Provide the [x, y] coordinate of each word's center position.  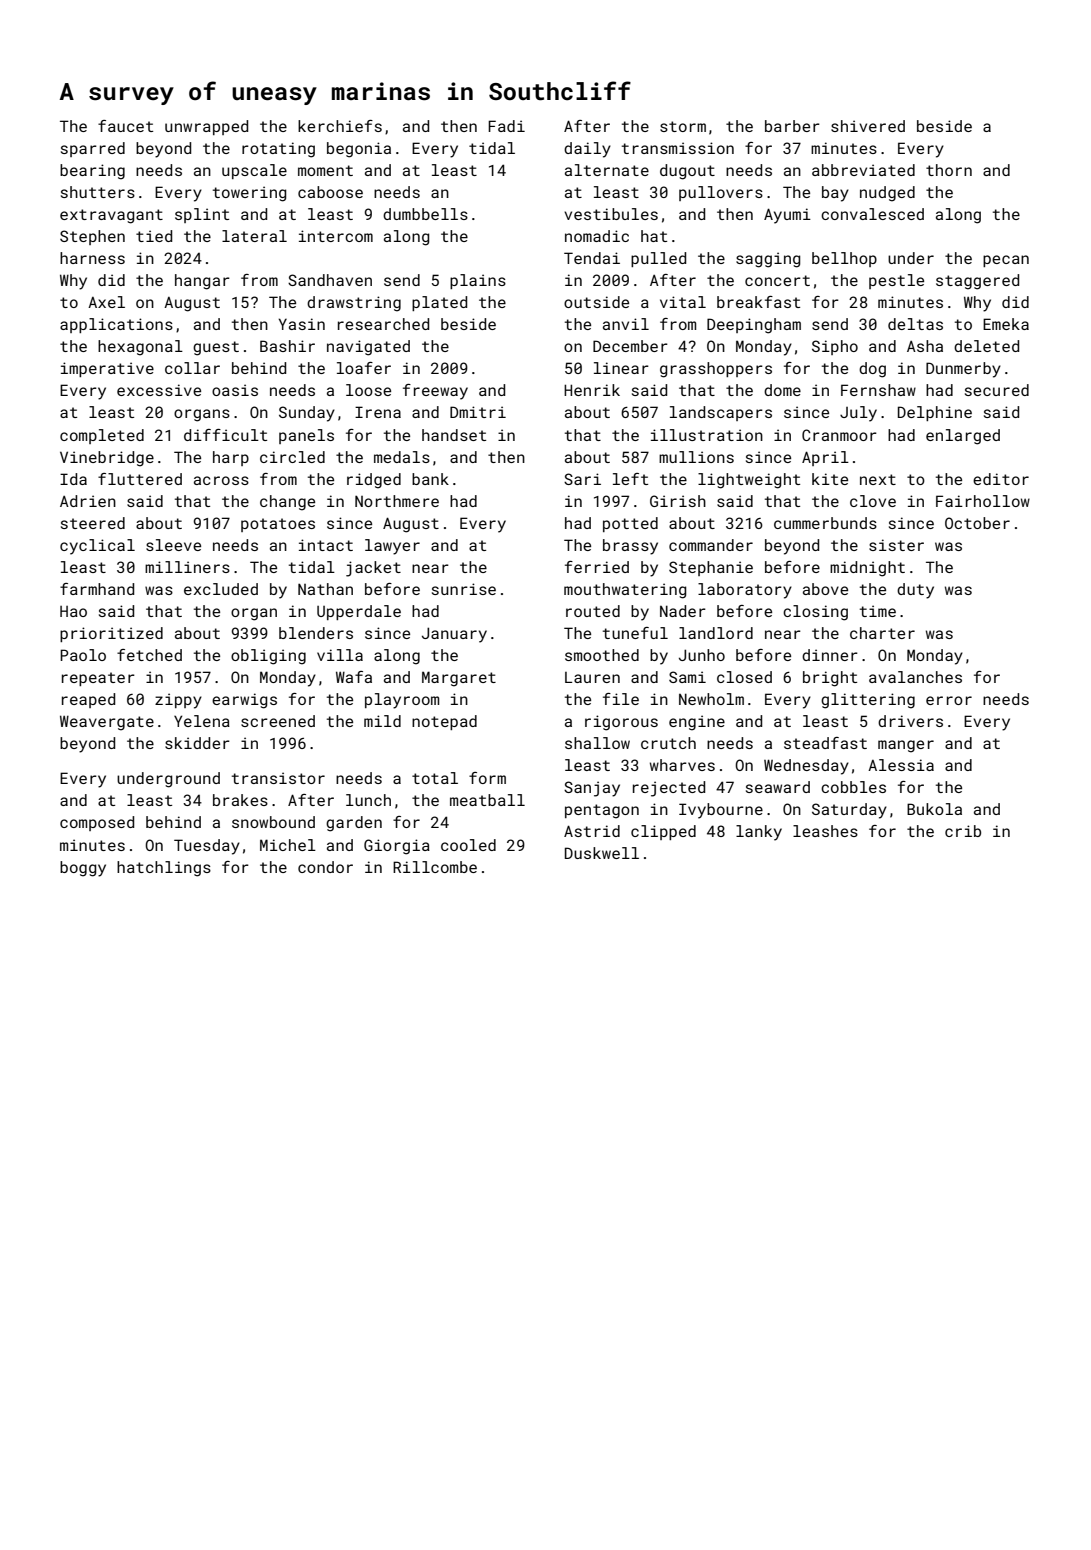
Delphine [935, 413]
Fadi [506, 126]
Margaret [459, 679]
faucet [125, 126]
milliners [187, 567]
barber [792, 126]
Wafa [354, 677]
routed [593, 611]
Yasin [302, 324]
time [878, 611]
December [630, 346]
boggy [83, 869]
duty [915, 591]
